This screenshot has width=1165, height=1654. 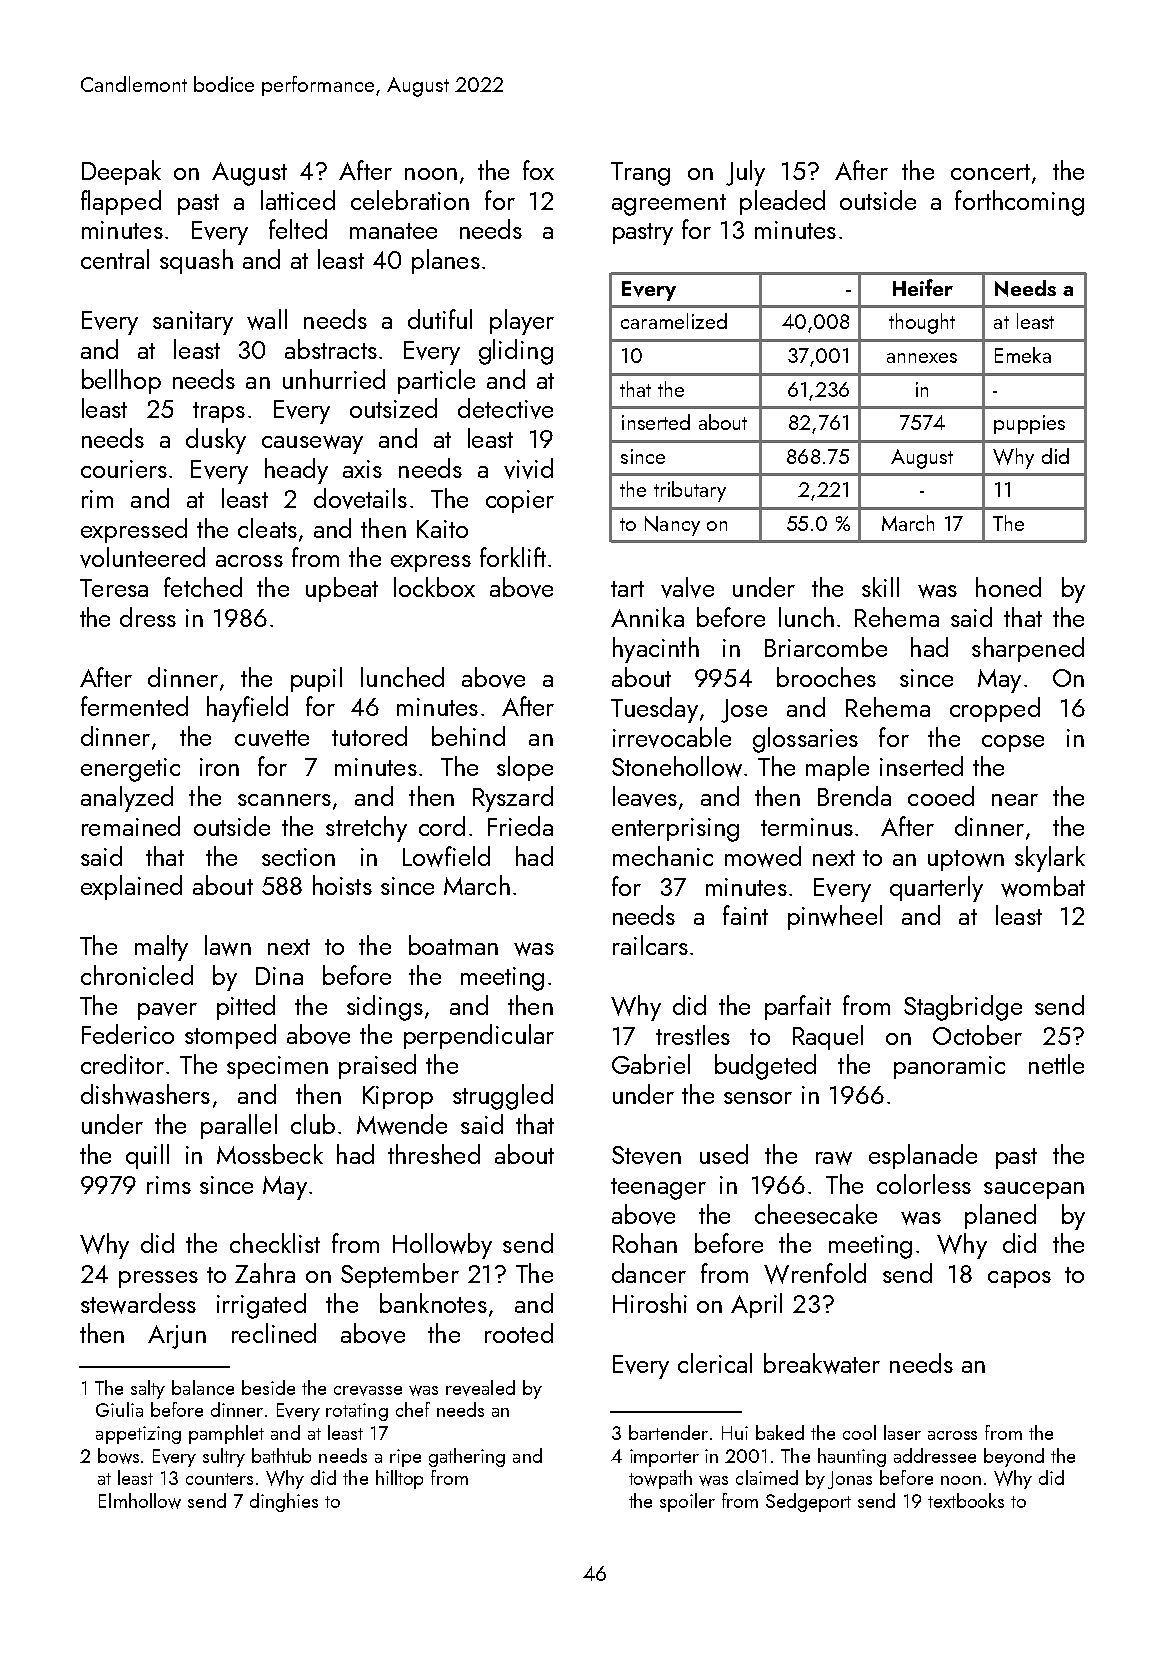 I want to click on iron, so click(x=219, y=767).
